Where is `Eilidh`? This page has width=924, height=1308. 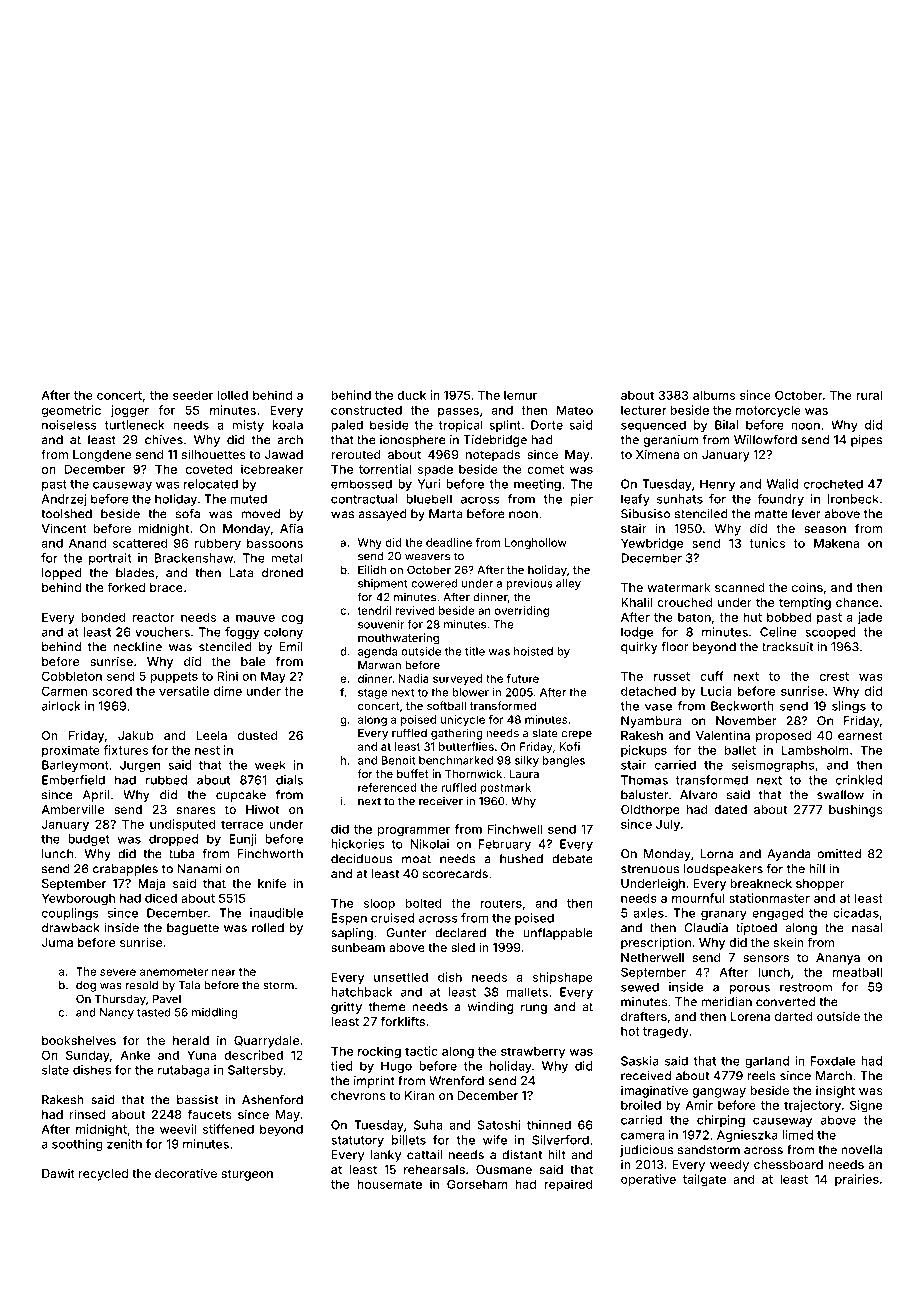 Eilidh is located at coordinates (372, 569).
